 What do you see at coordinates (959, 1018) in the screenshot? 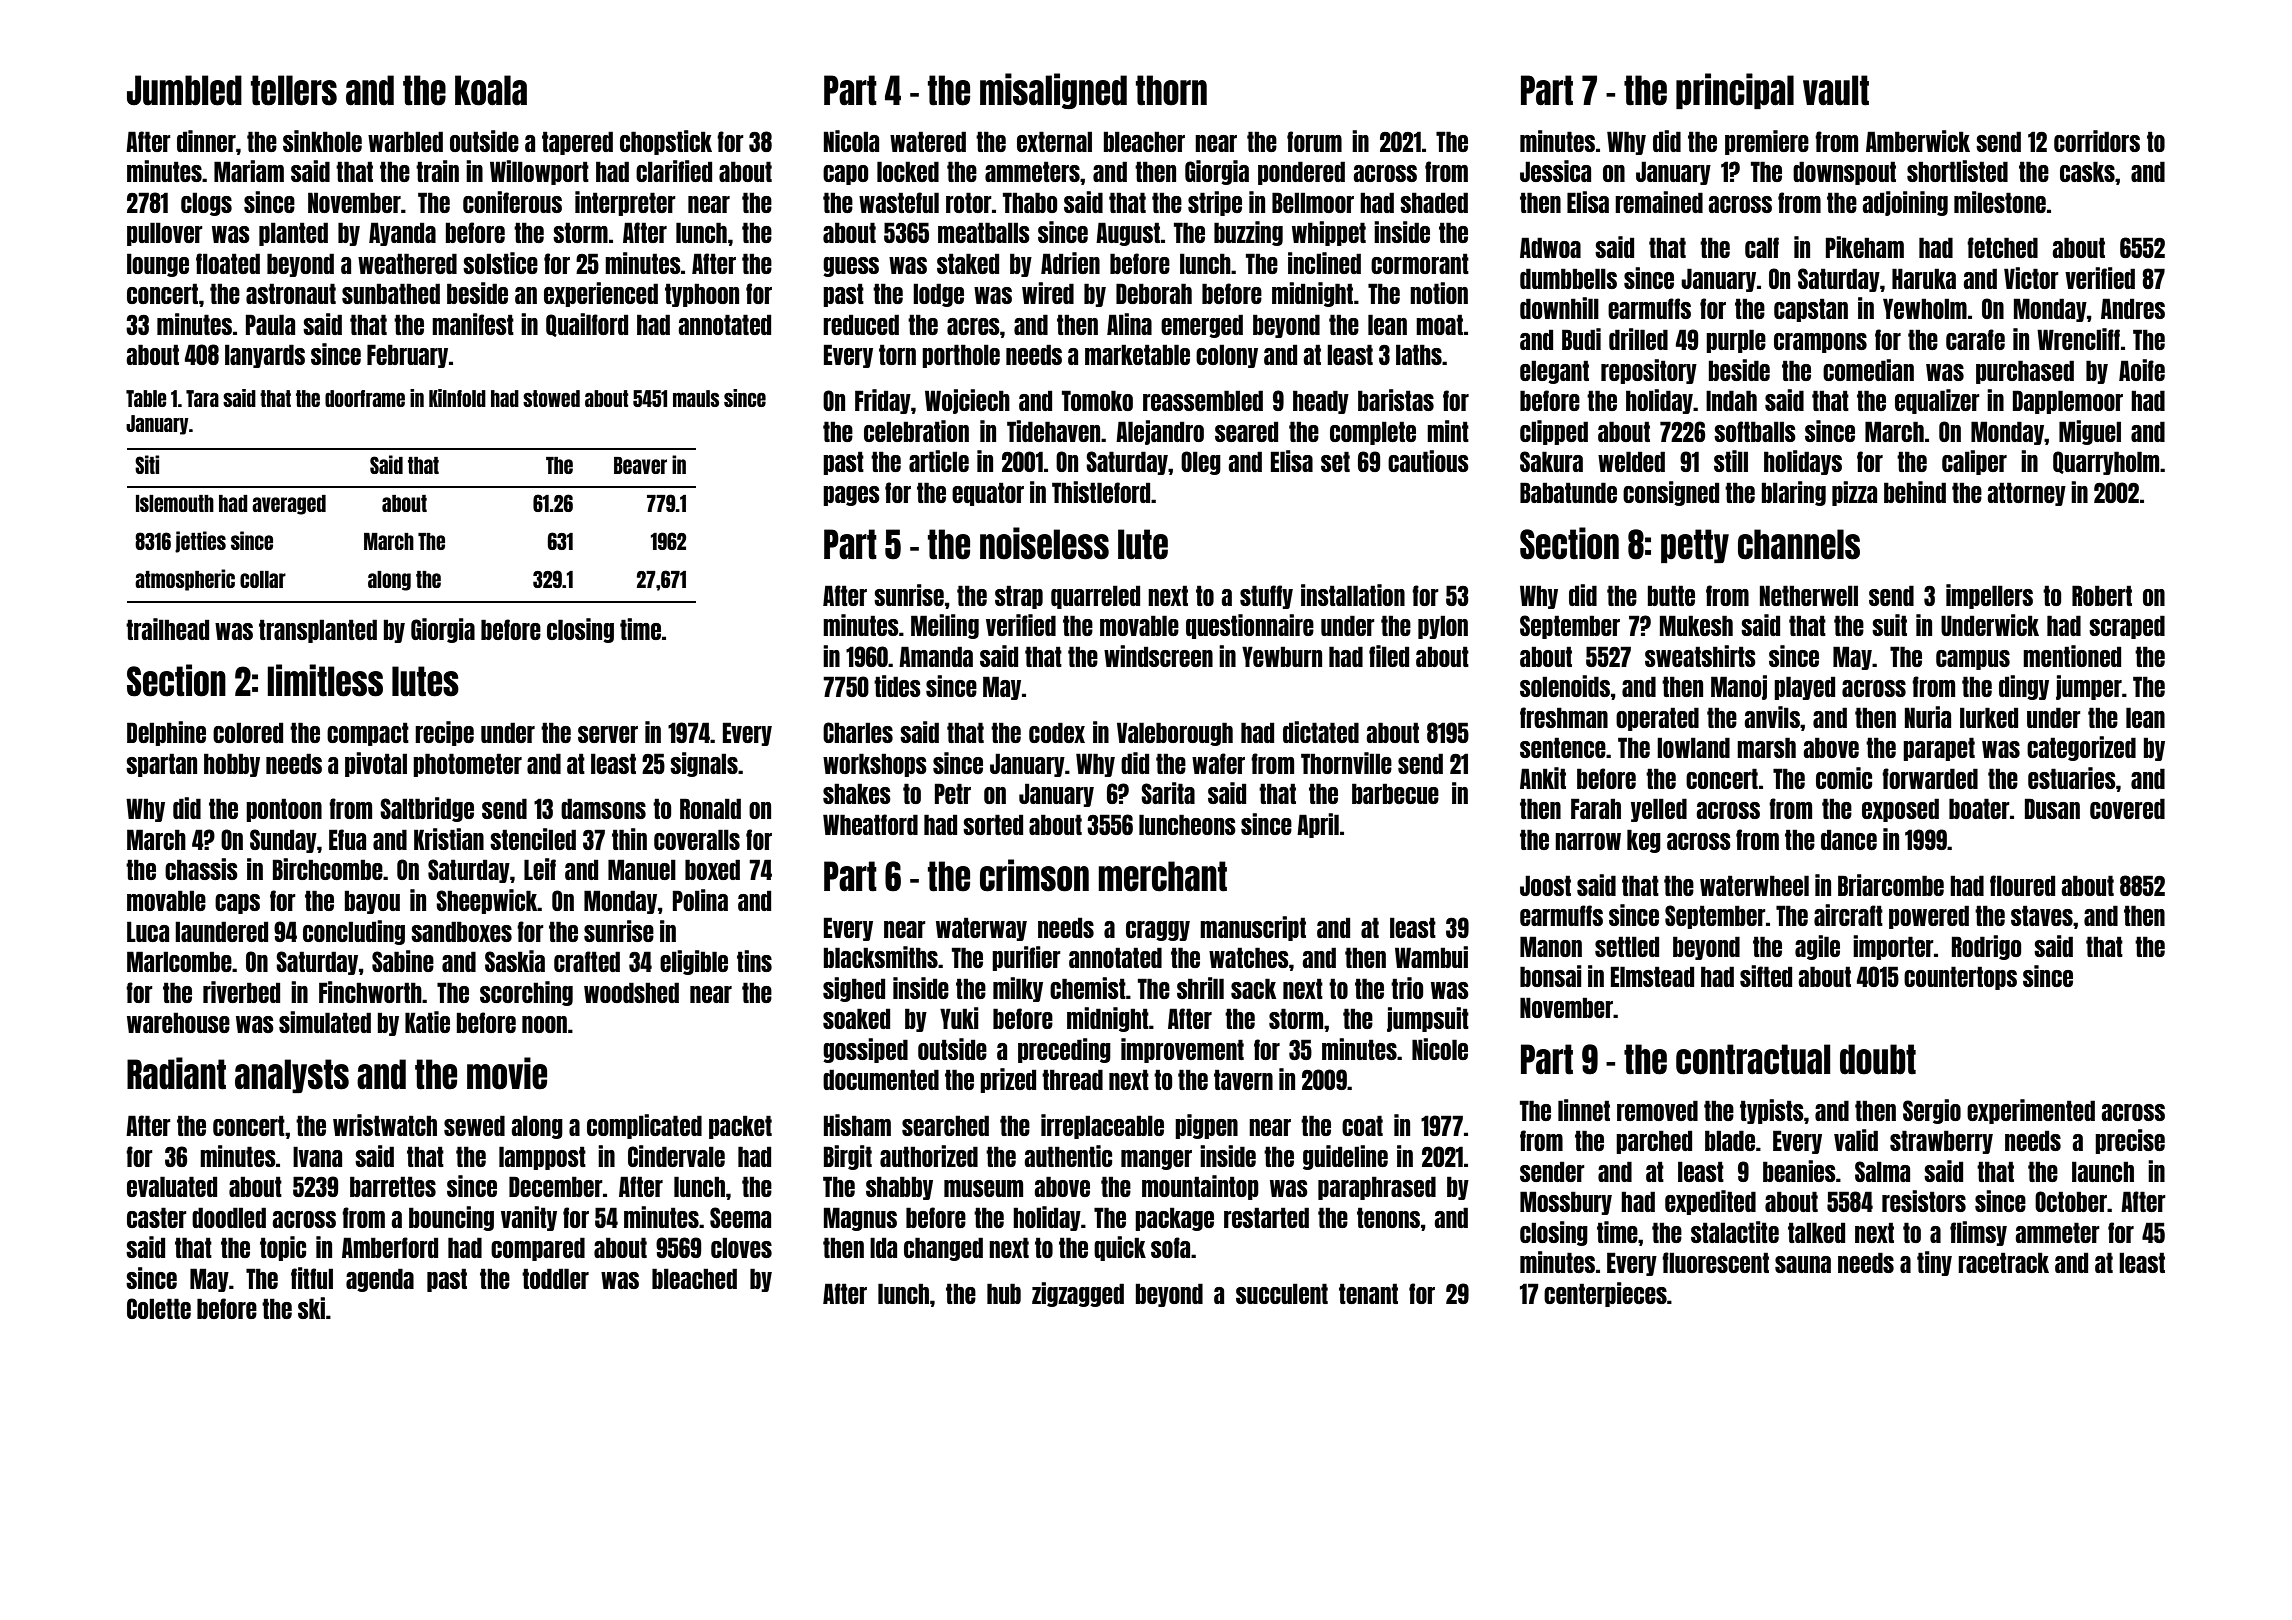
I see `Yuki` at bounding box center [959, 1018].
